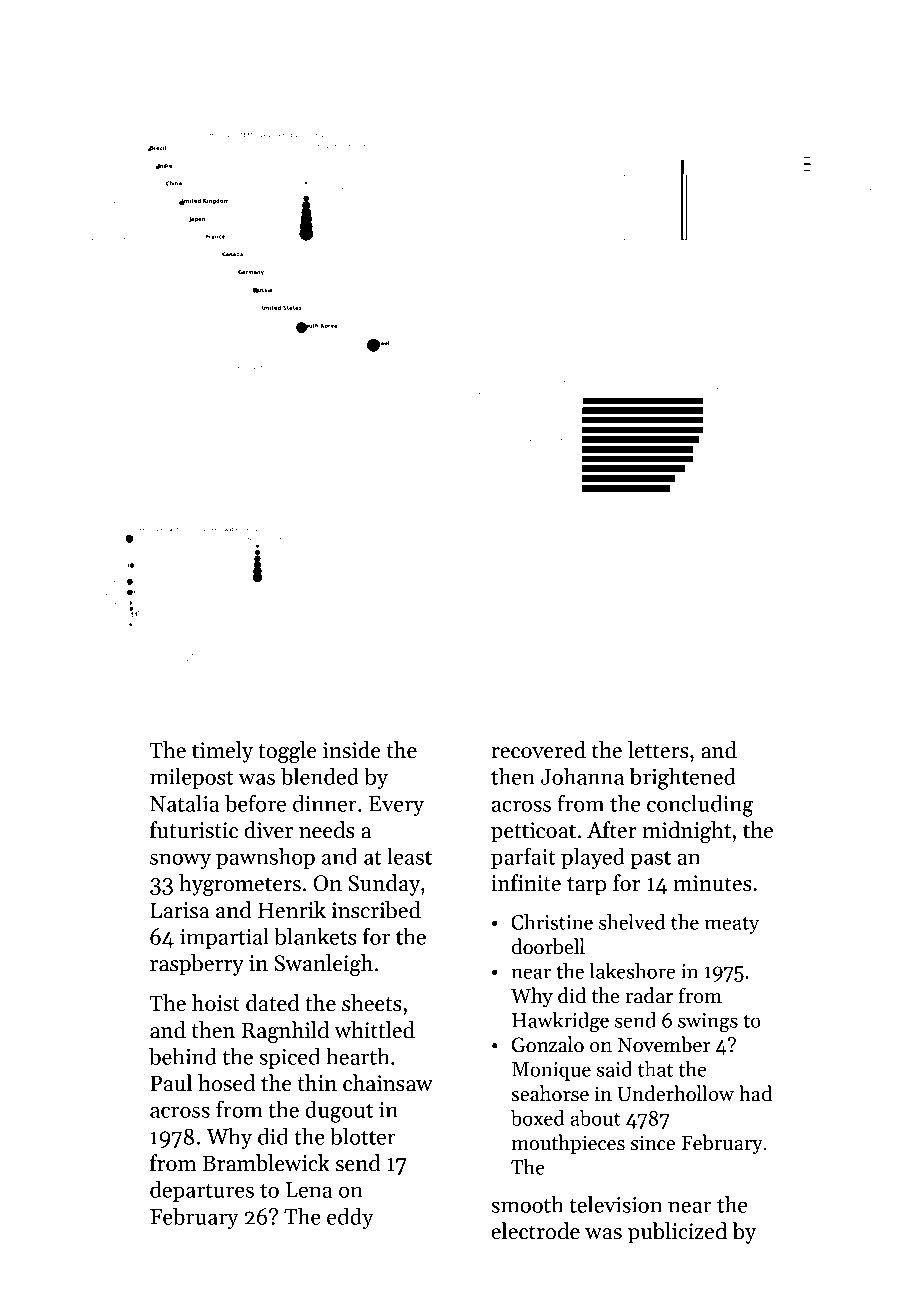  What do you see at coordinates (535, 1231) in the document?
I see `electrode` at bounding box center [535, 1231].
